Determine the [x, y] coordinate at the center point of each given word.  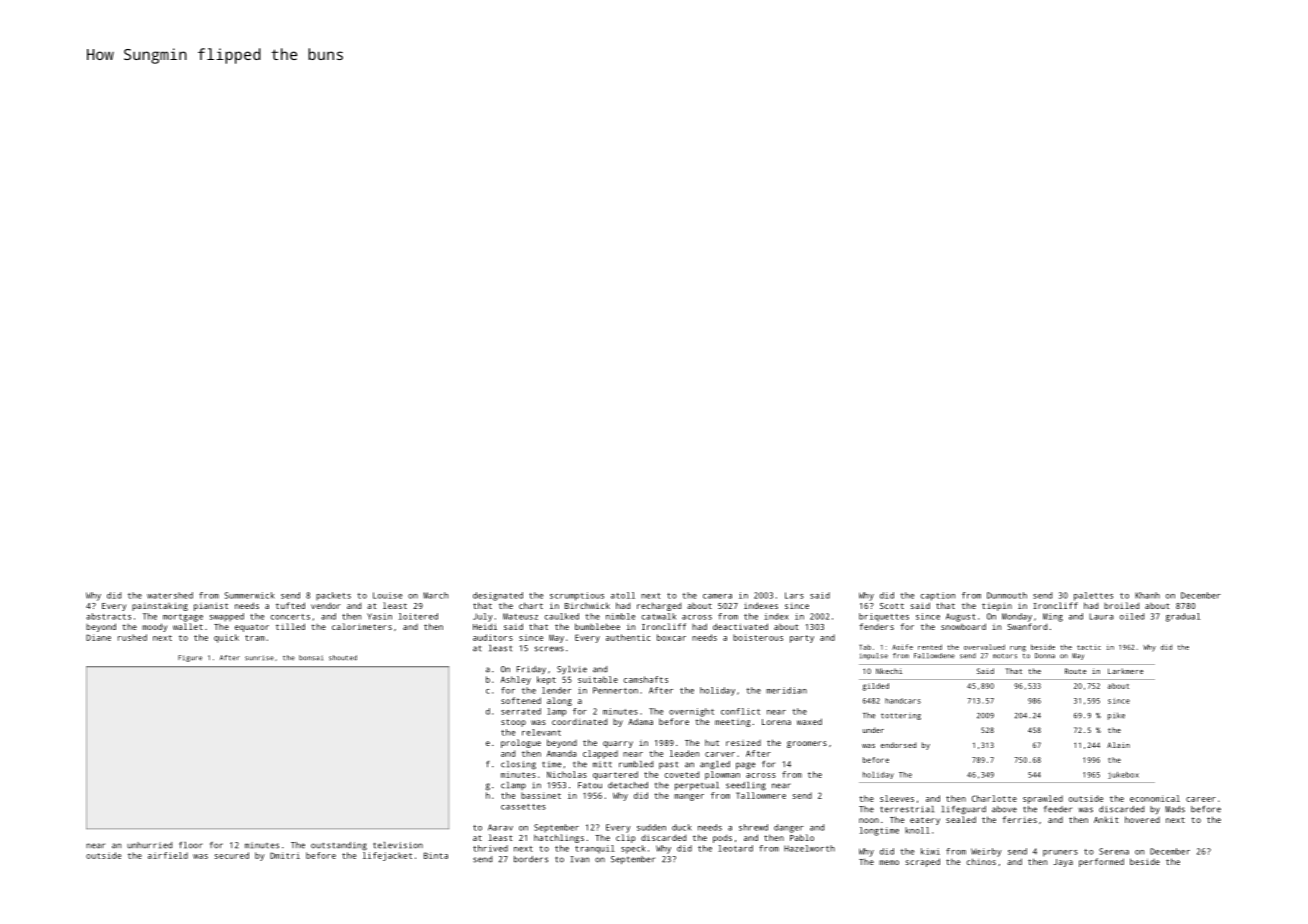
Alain [1118, 745]
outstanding [339, 846]
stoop [513, 723]
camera [717, 596]
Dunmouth [1007, 595]
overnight [691, 712]
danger [789, 828]
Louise [387, 595]
